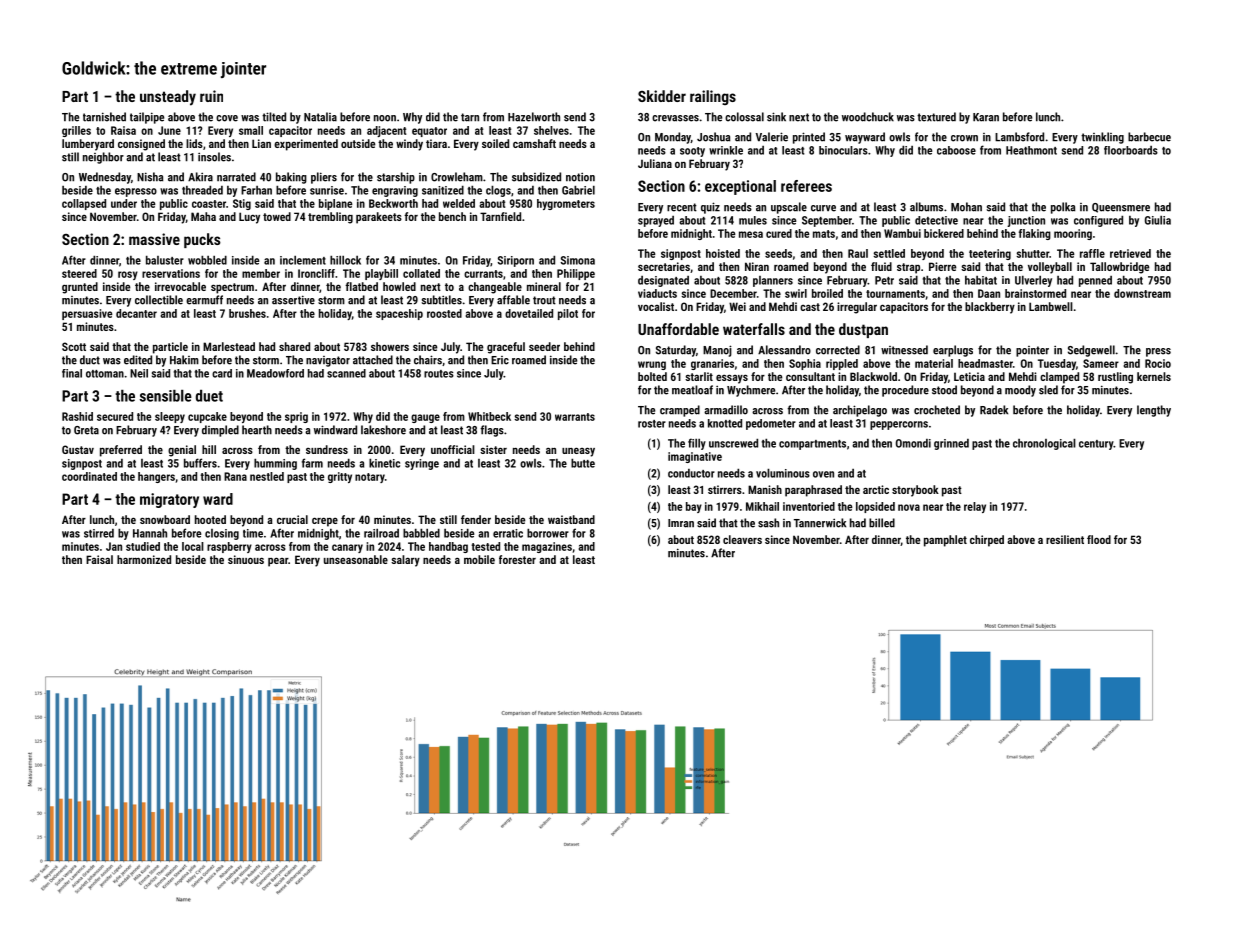  I want to click on exceptional, so click(740, 187).
